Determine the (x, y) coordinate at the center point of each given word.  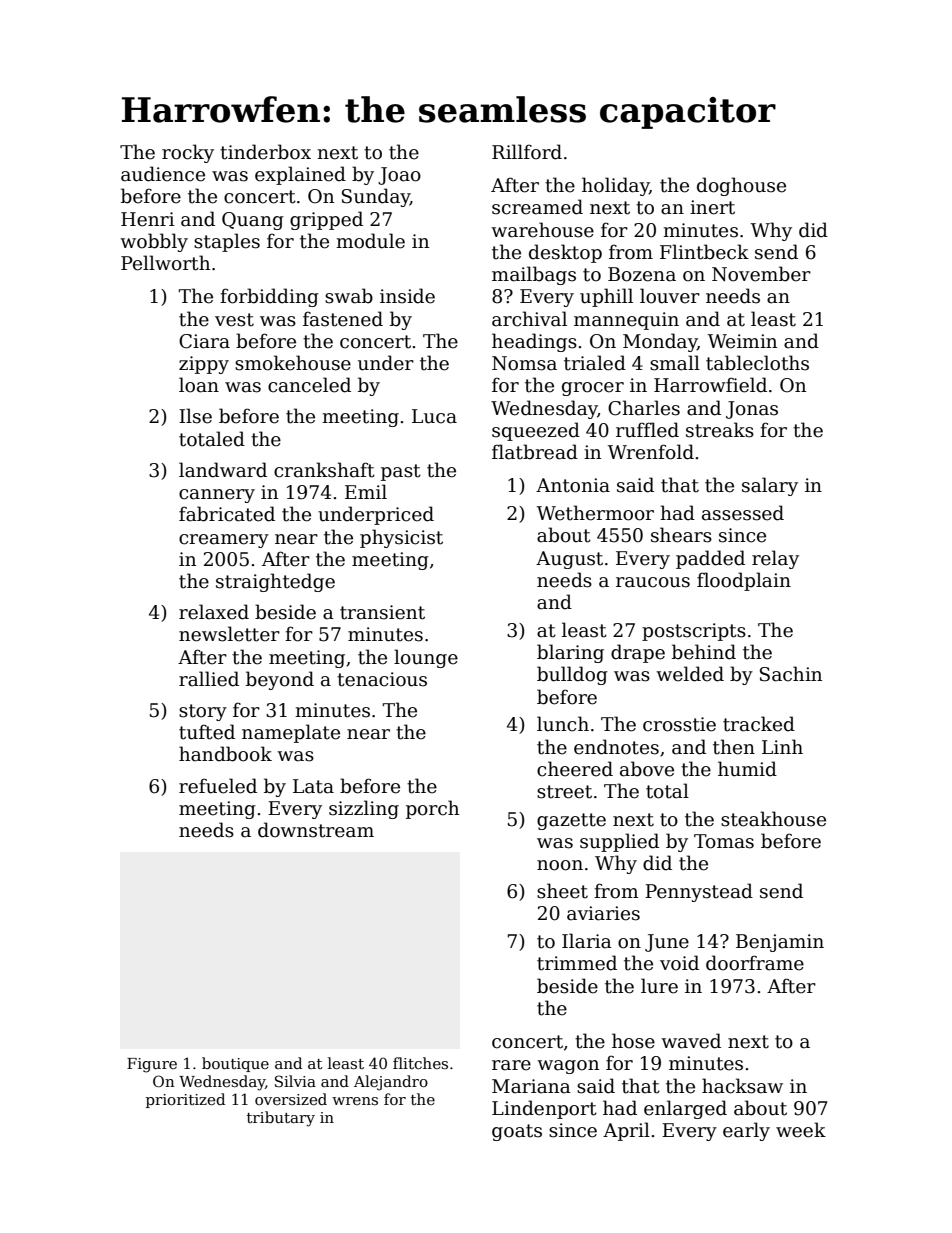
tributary (281, 1119)
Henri (148, 219)
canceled (309, 385)
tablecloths (757, 363)
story (203, 712)
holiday (615, 186)
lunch (563, 724)
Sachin (791, 674)
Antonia (573, 485)
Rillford (527, 152)
